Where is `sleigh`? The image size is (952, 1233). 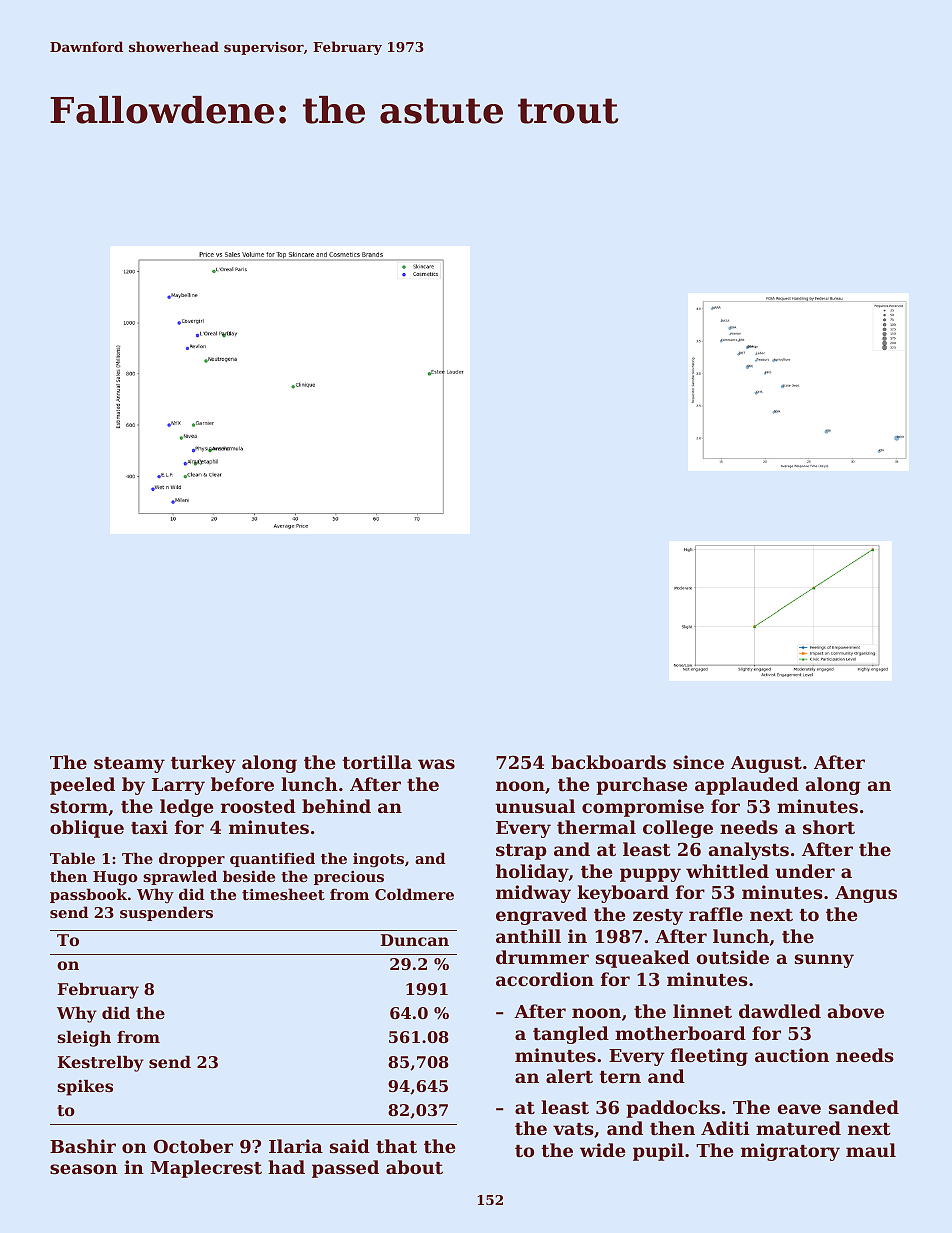 sleigh is located at coordinates (84, 1039).
